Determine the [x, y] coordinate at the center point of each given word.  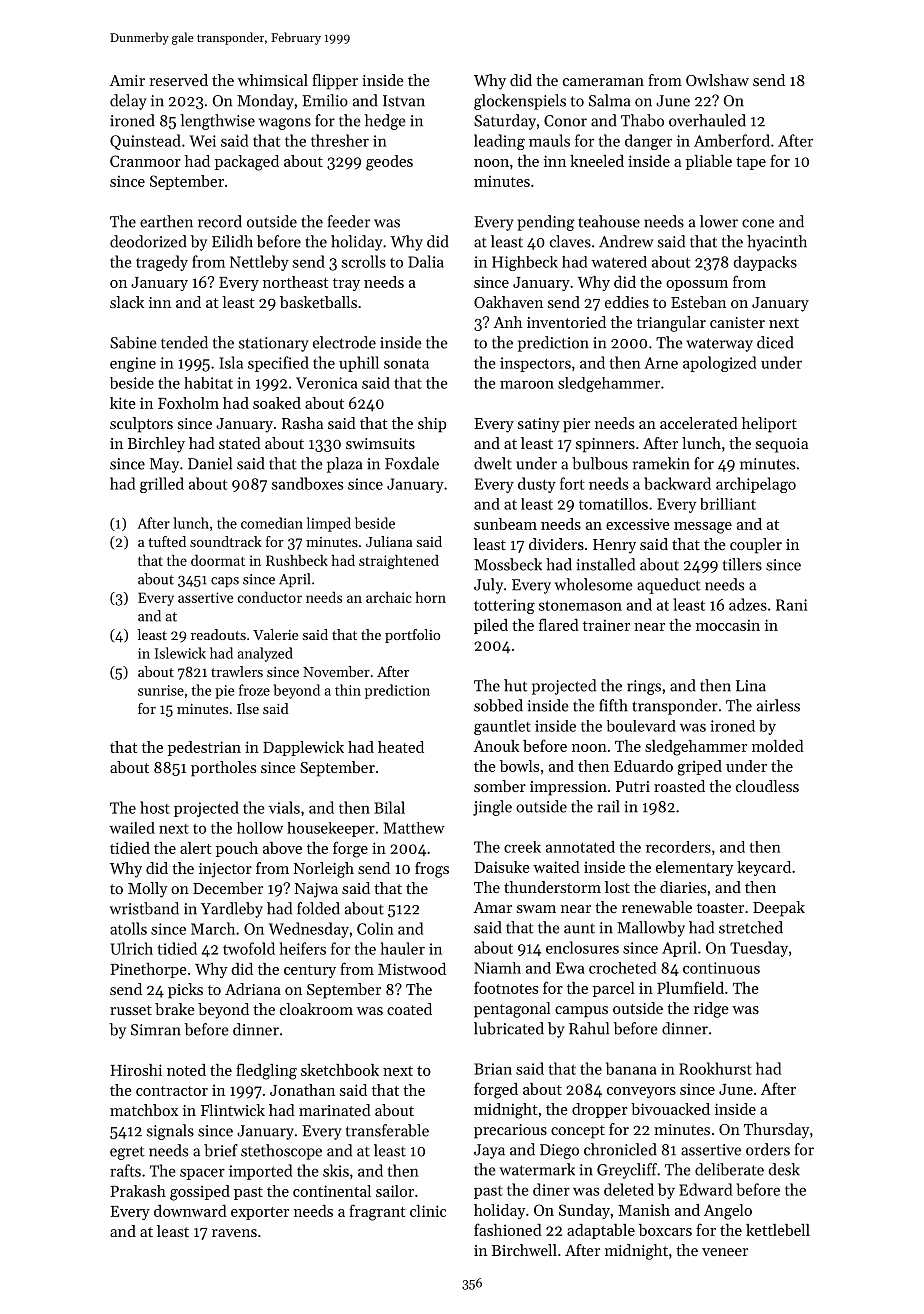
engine [133, 364]
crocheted [622, 968]
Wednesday [309, 930]
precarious [510, 1131]
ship [432, 425]
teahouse [609, 221]
